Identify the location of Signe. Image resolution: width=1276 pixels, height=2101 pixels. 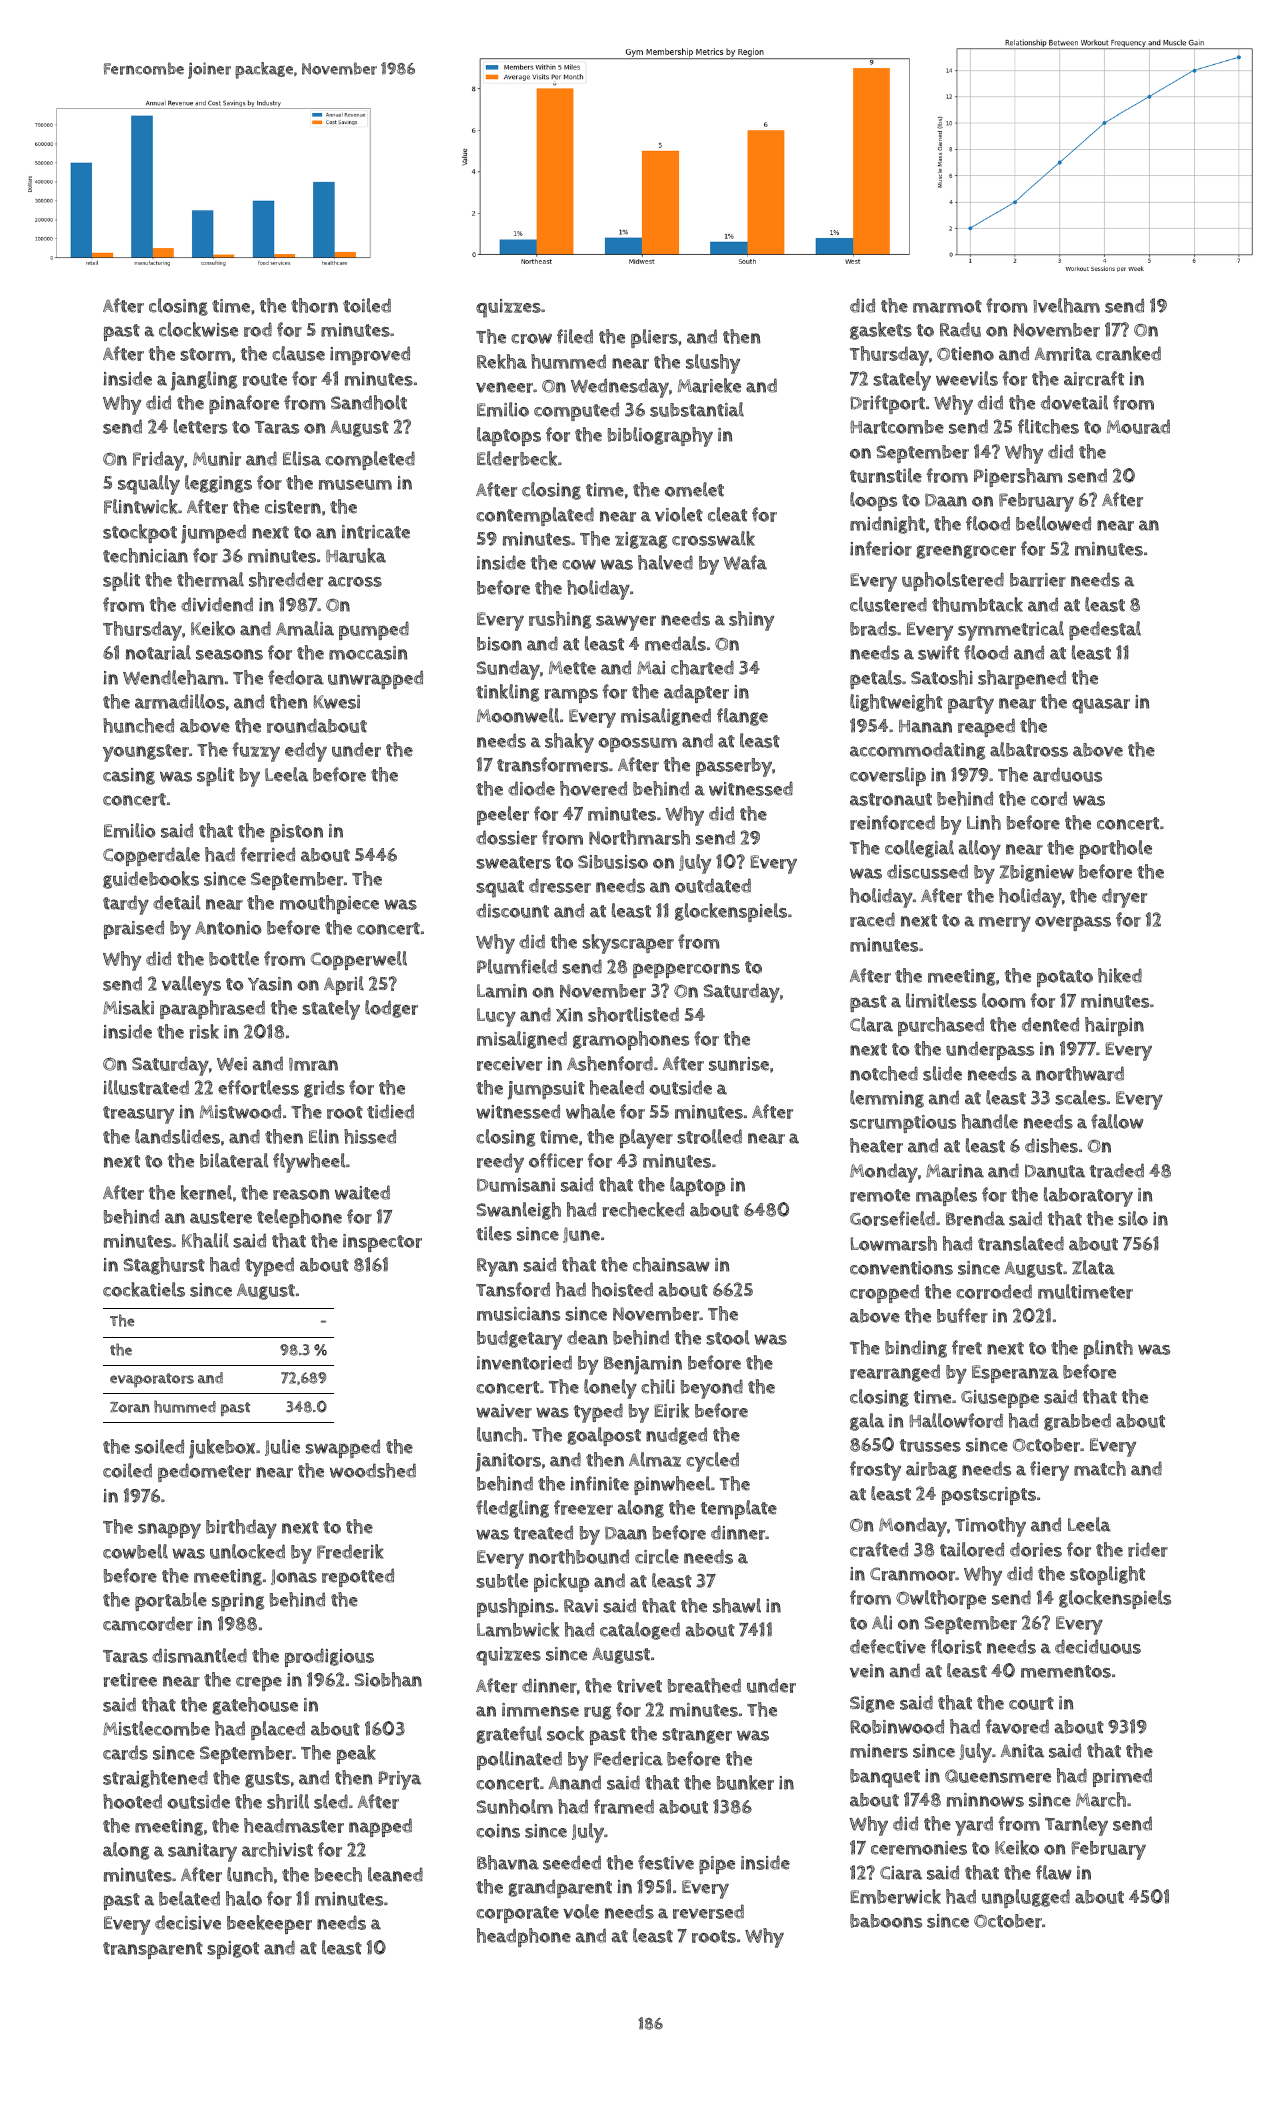
(872, 1704).
